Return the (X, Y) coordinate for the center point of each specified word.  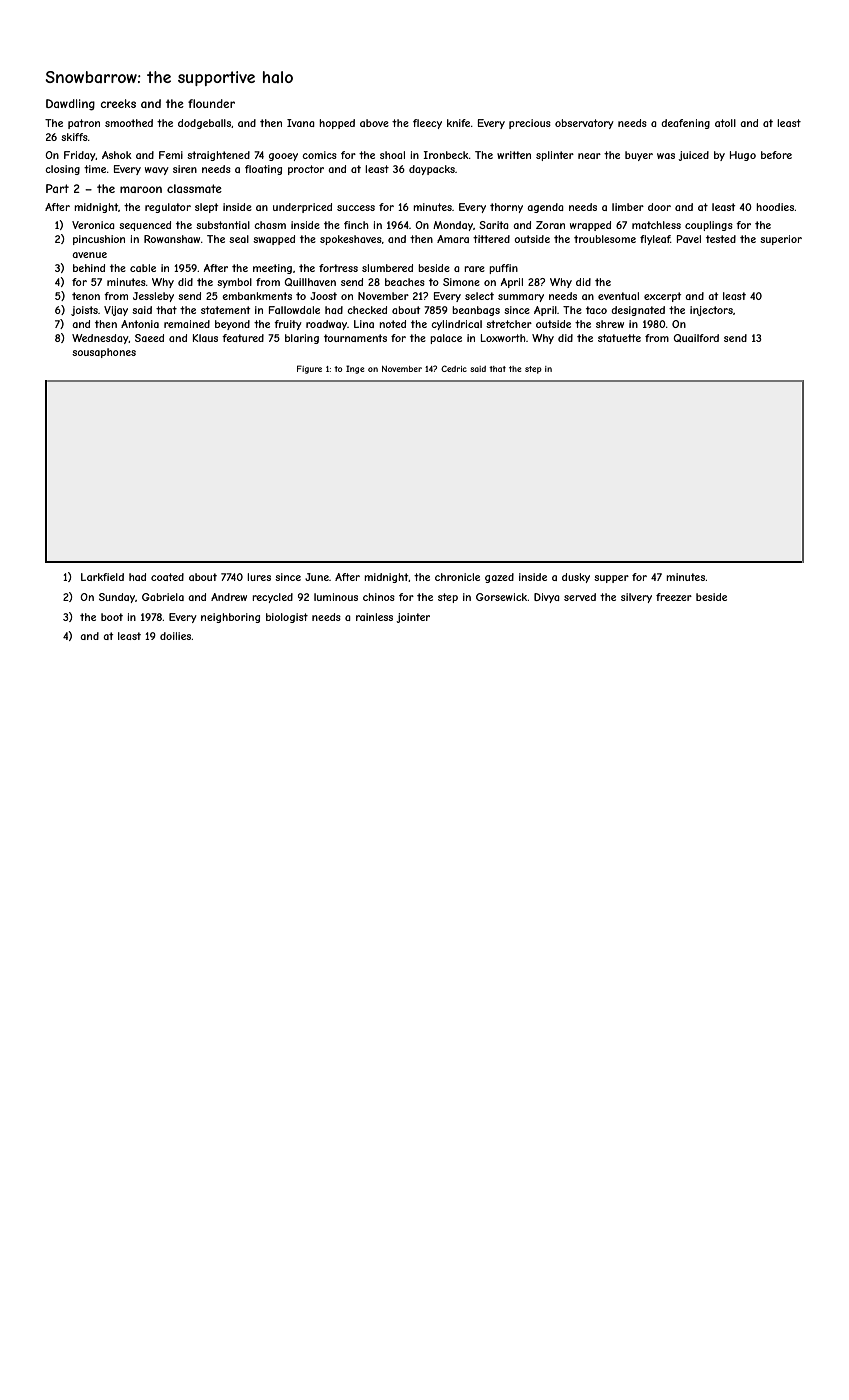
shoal (392, 155)
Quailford (696, 338)
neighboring (230, 618)
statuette (619, 338)
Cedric (454, 368)
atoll (725, 123)
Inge (355, 369)
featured (243, 338)
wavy (157, 171)
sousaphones (104, 353)
